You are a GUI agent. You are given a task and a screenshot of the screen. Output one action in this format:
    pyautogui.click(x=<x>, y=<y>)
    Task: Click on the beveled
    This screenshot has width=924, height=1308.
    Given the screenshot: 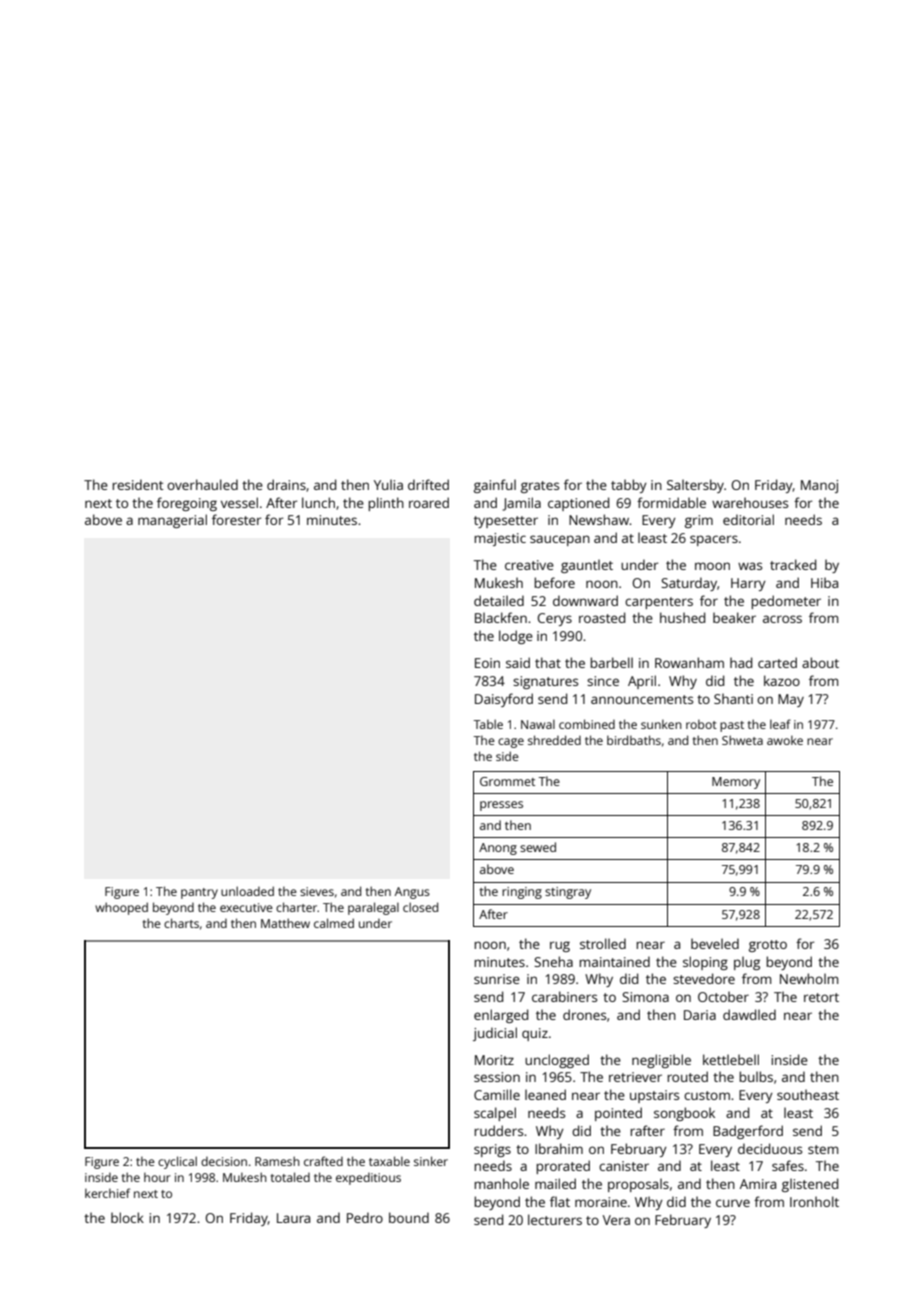 What is the action you would take?
    pyautogui.click(x=715, y=943)
